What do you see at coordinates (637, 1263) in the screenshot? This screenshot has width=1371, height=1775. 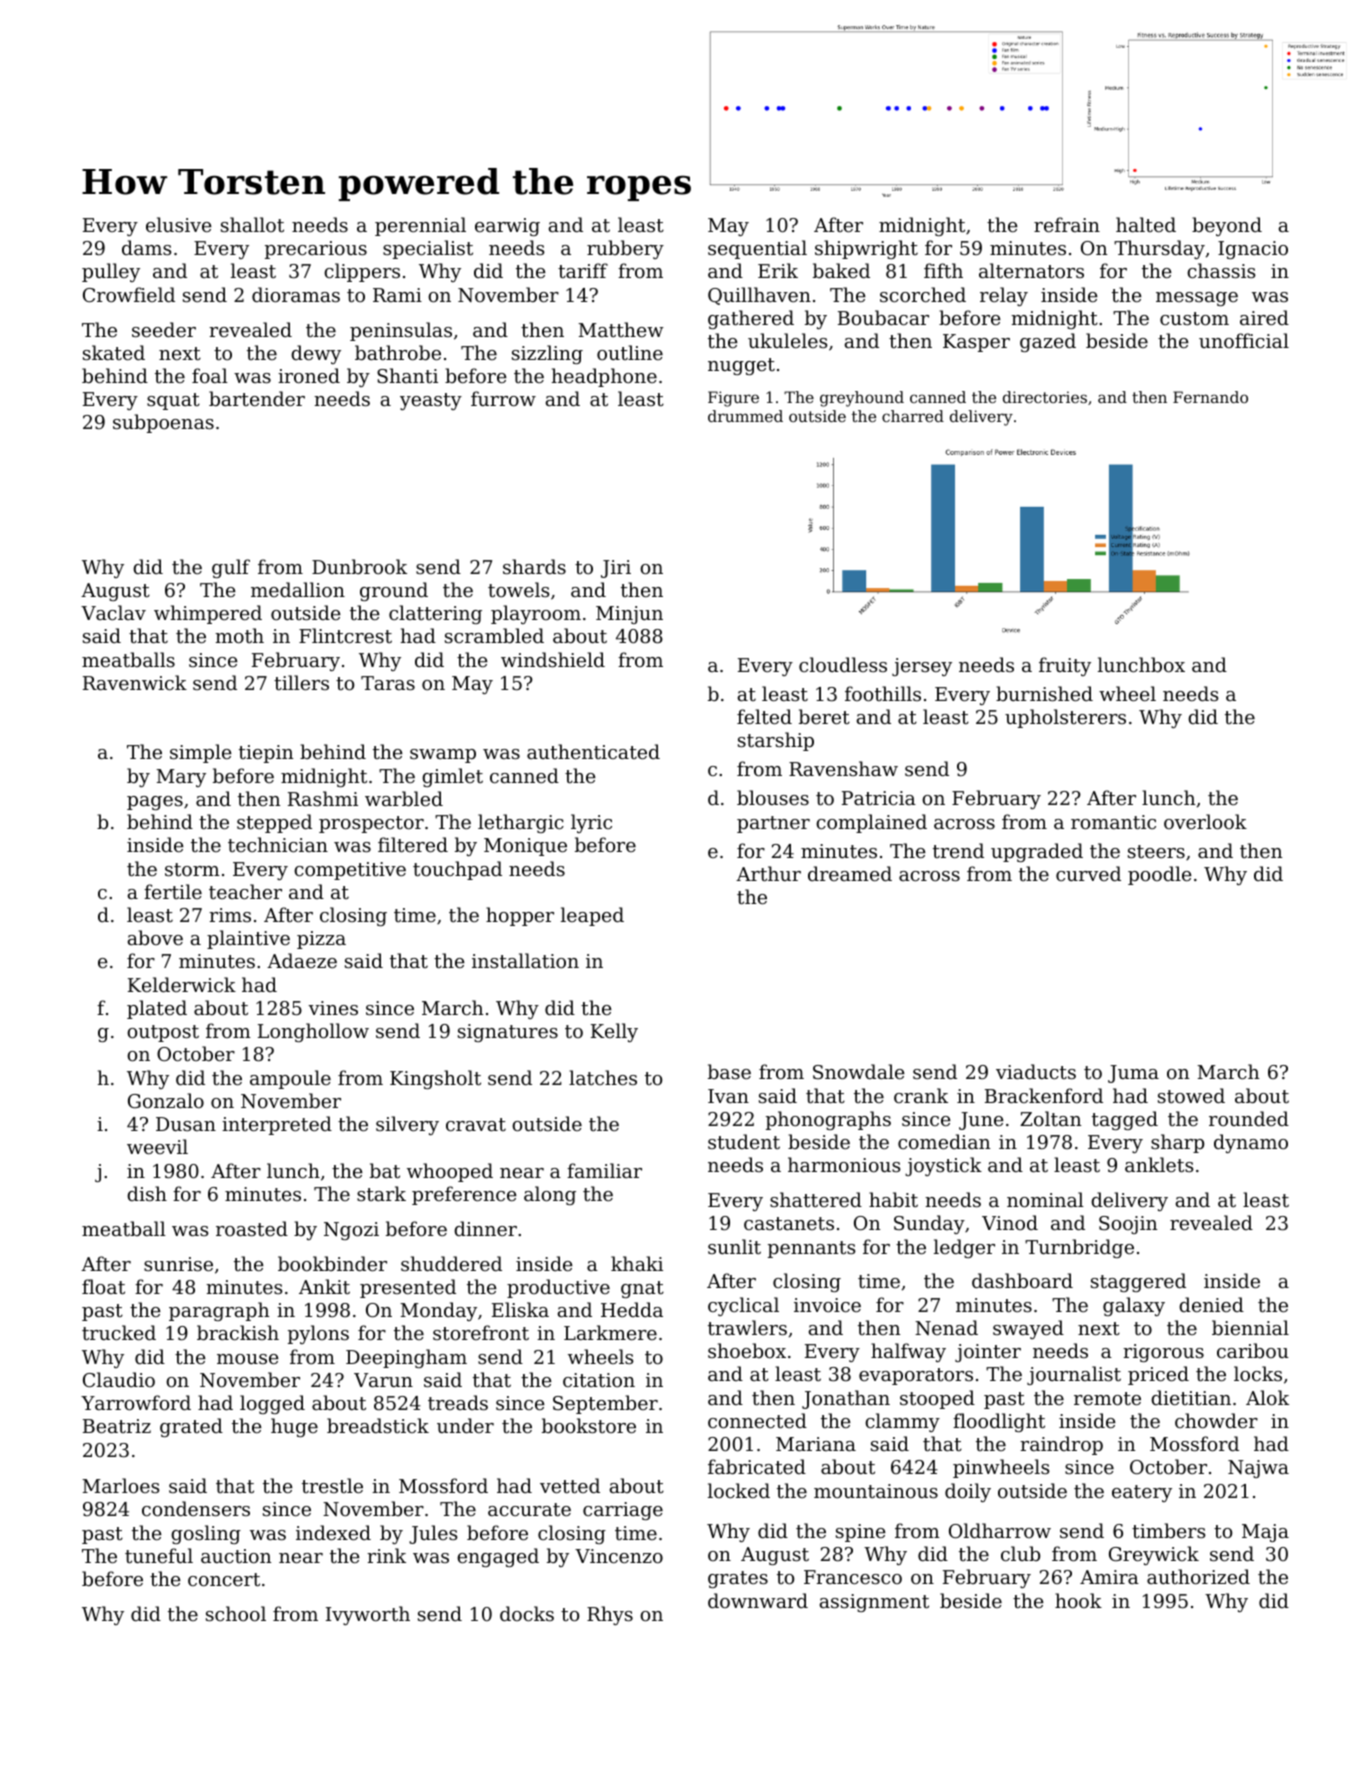 I see `khaki` at bounding box center [637, 1263].
